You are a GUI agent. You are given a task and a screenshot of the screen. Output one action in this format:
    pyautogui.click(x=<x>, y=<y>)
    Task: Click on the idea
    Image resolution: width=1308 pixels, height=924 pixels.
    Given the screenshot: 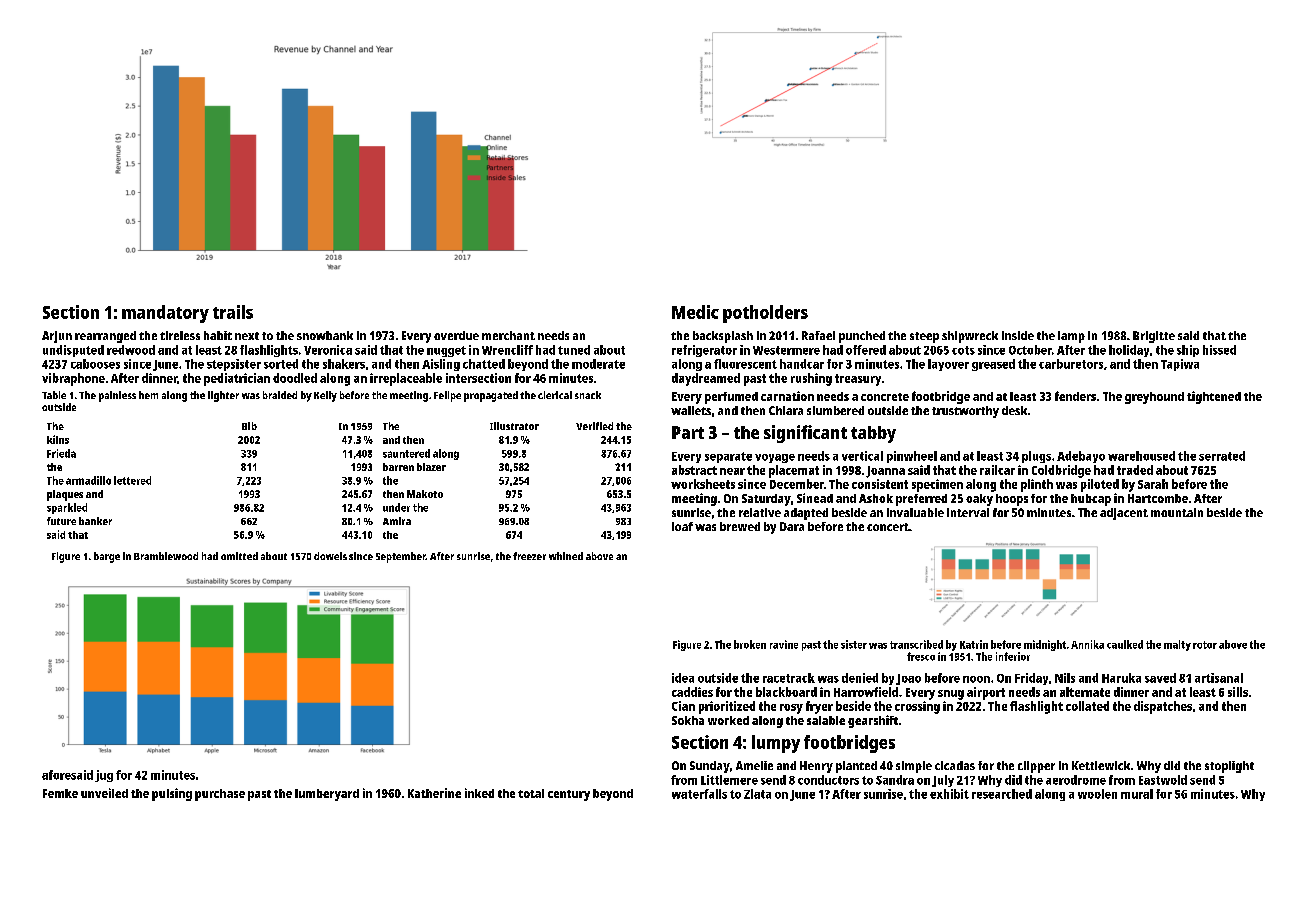 What is the action you would take?
    pyautogui.click(x=683, y=678)
